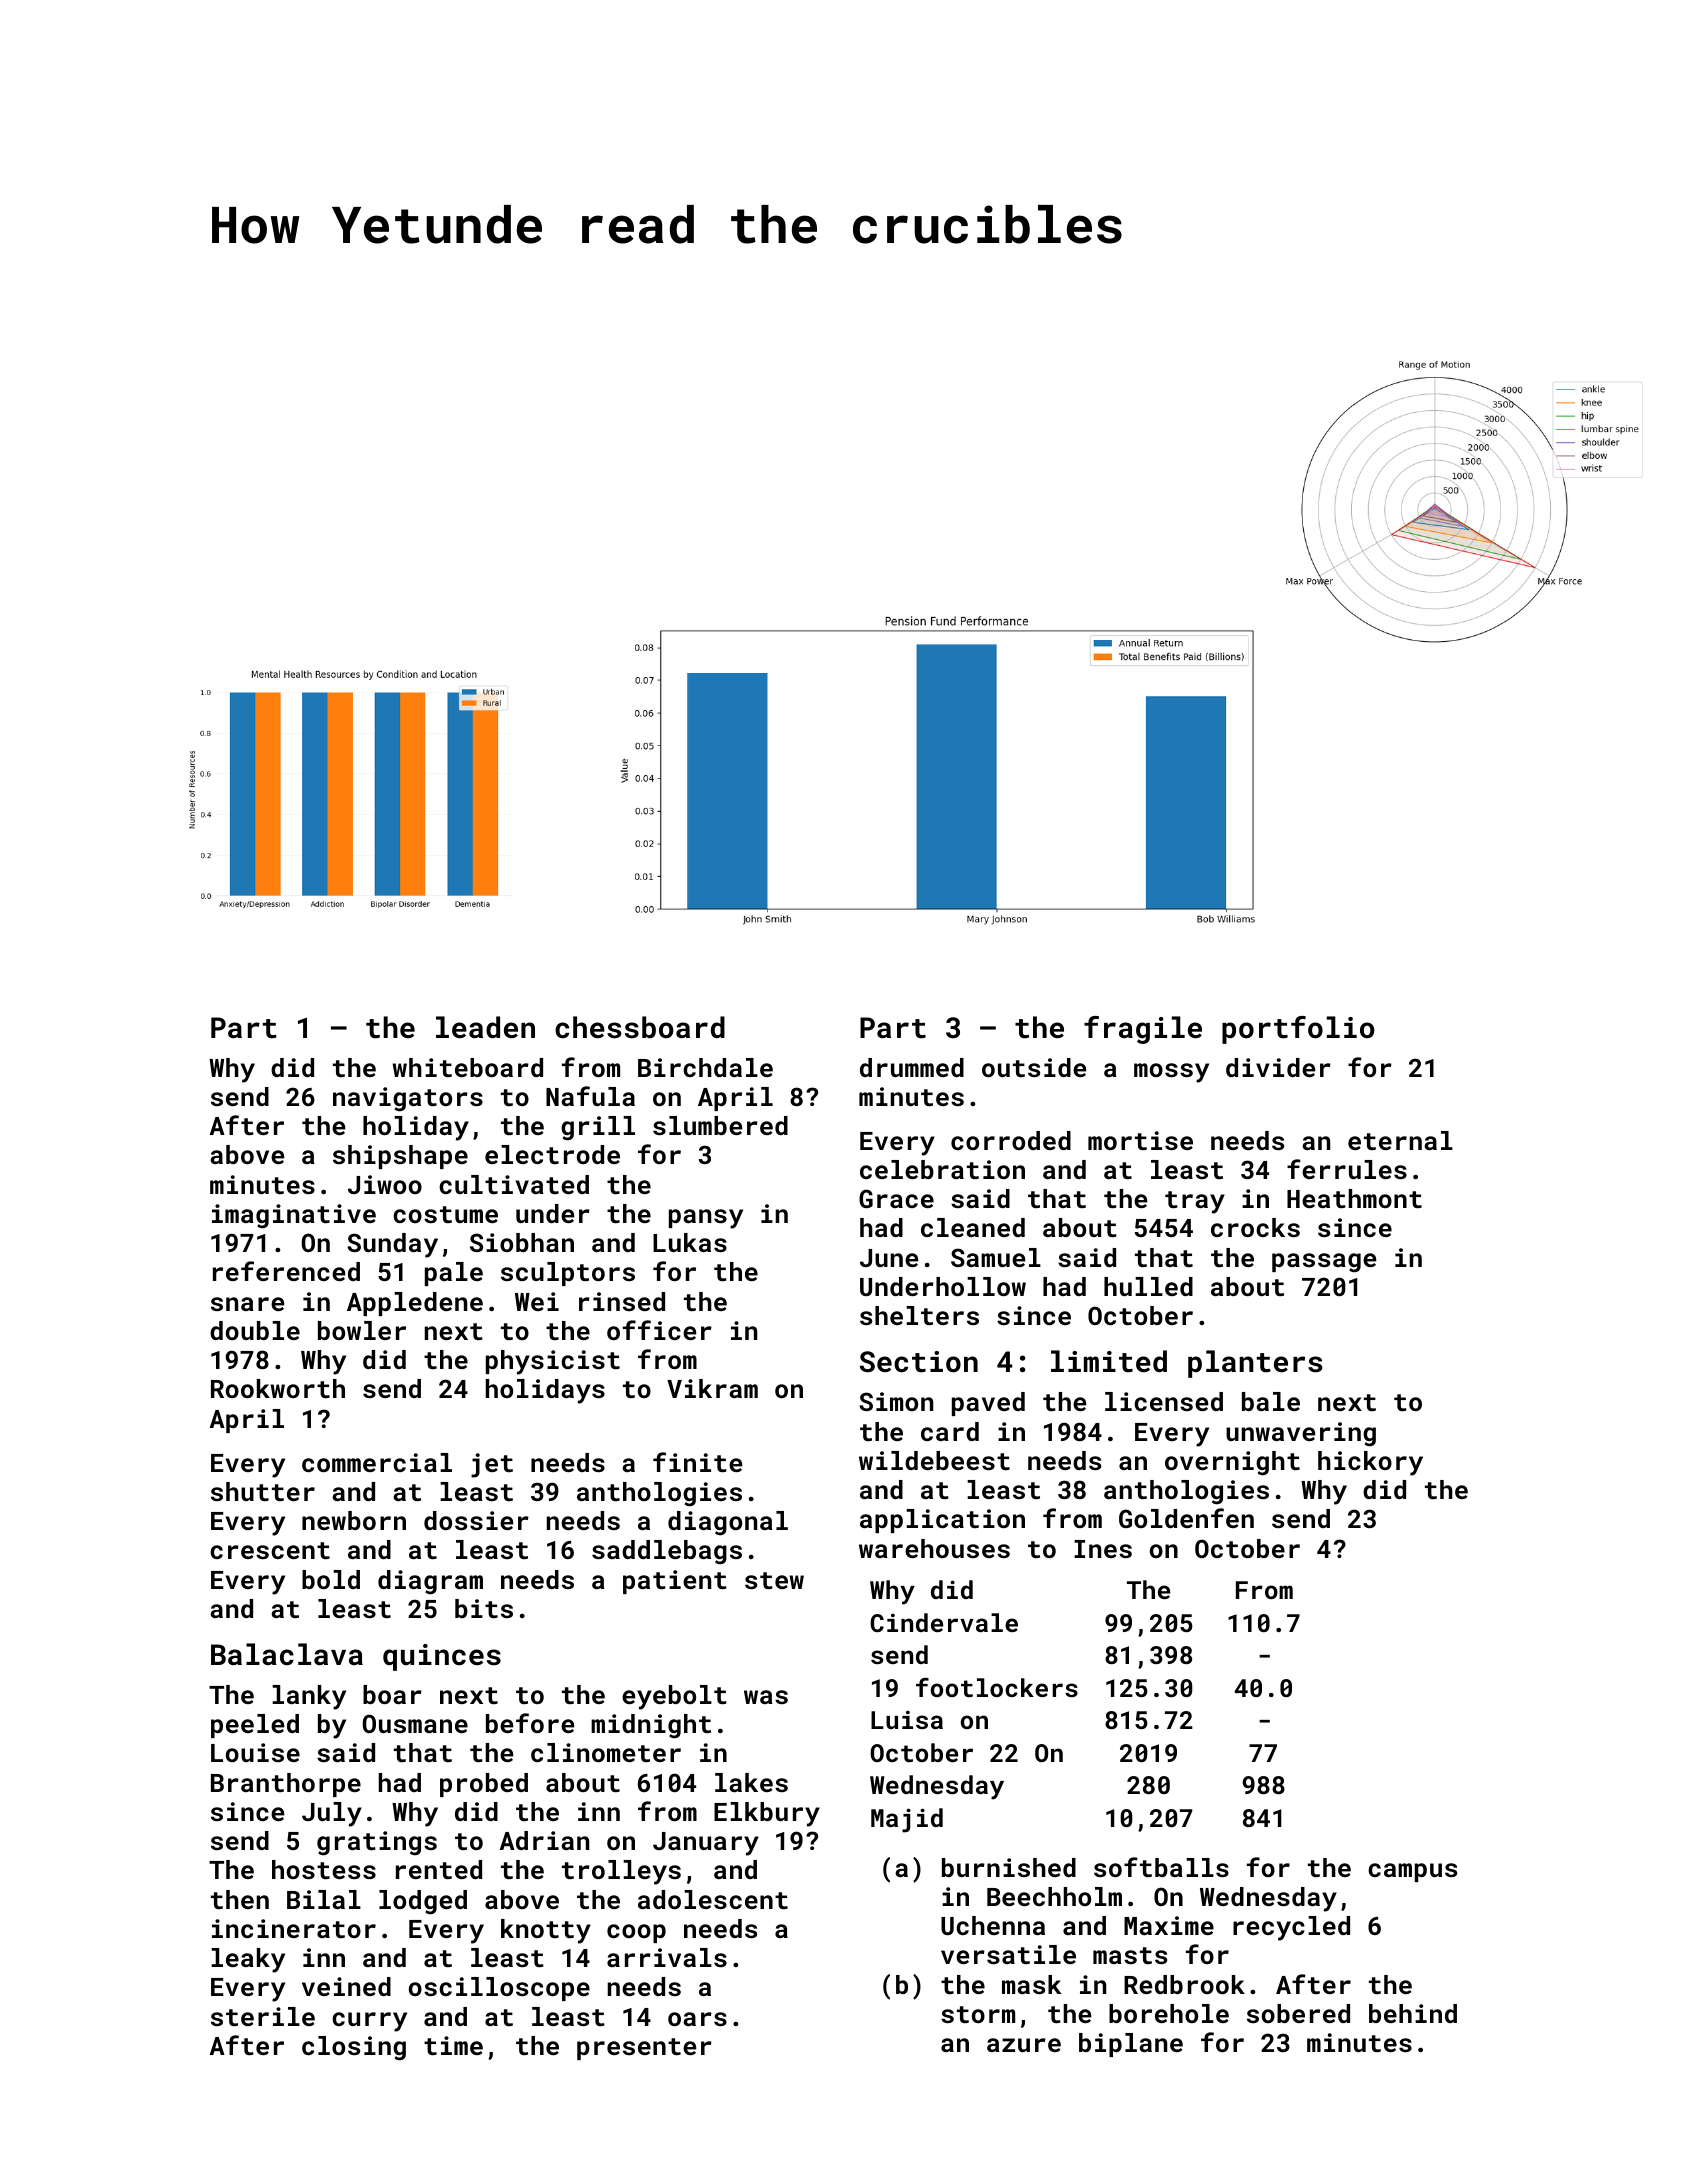 This page has width=1683, height=2178. I want to click on recycled, so click(1291, 1928).
